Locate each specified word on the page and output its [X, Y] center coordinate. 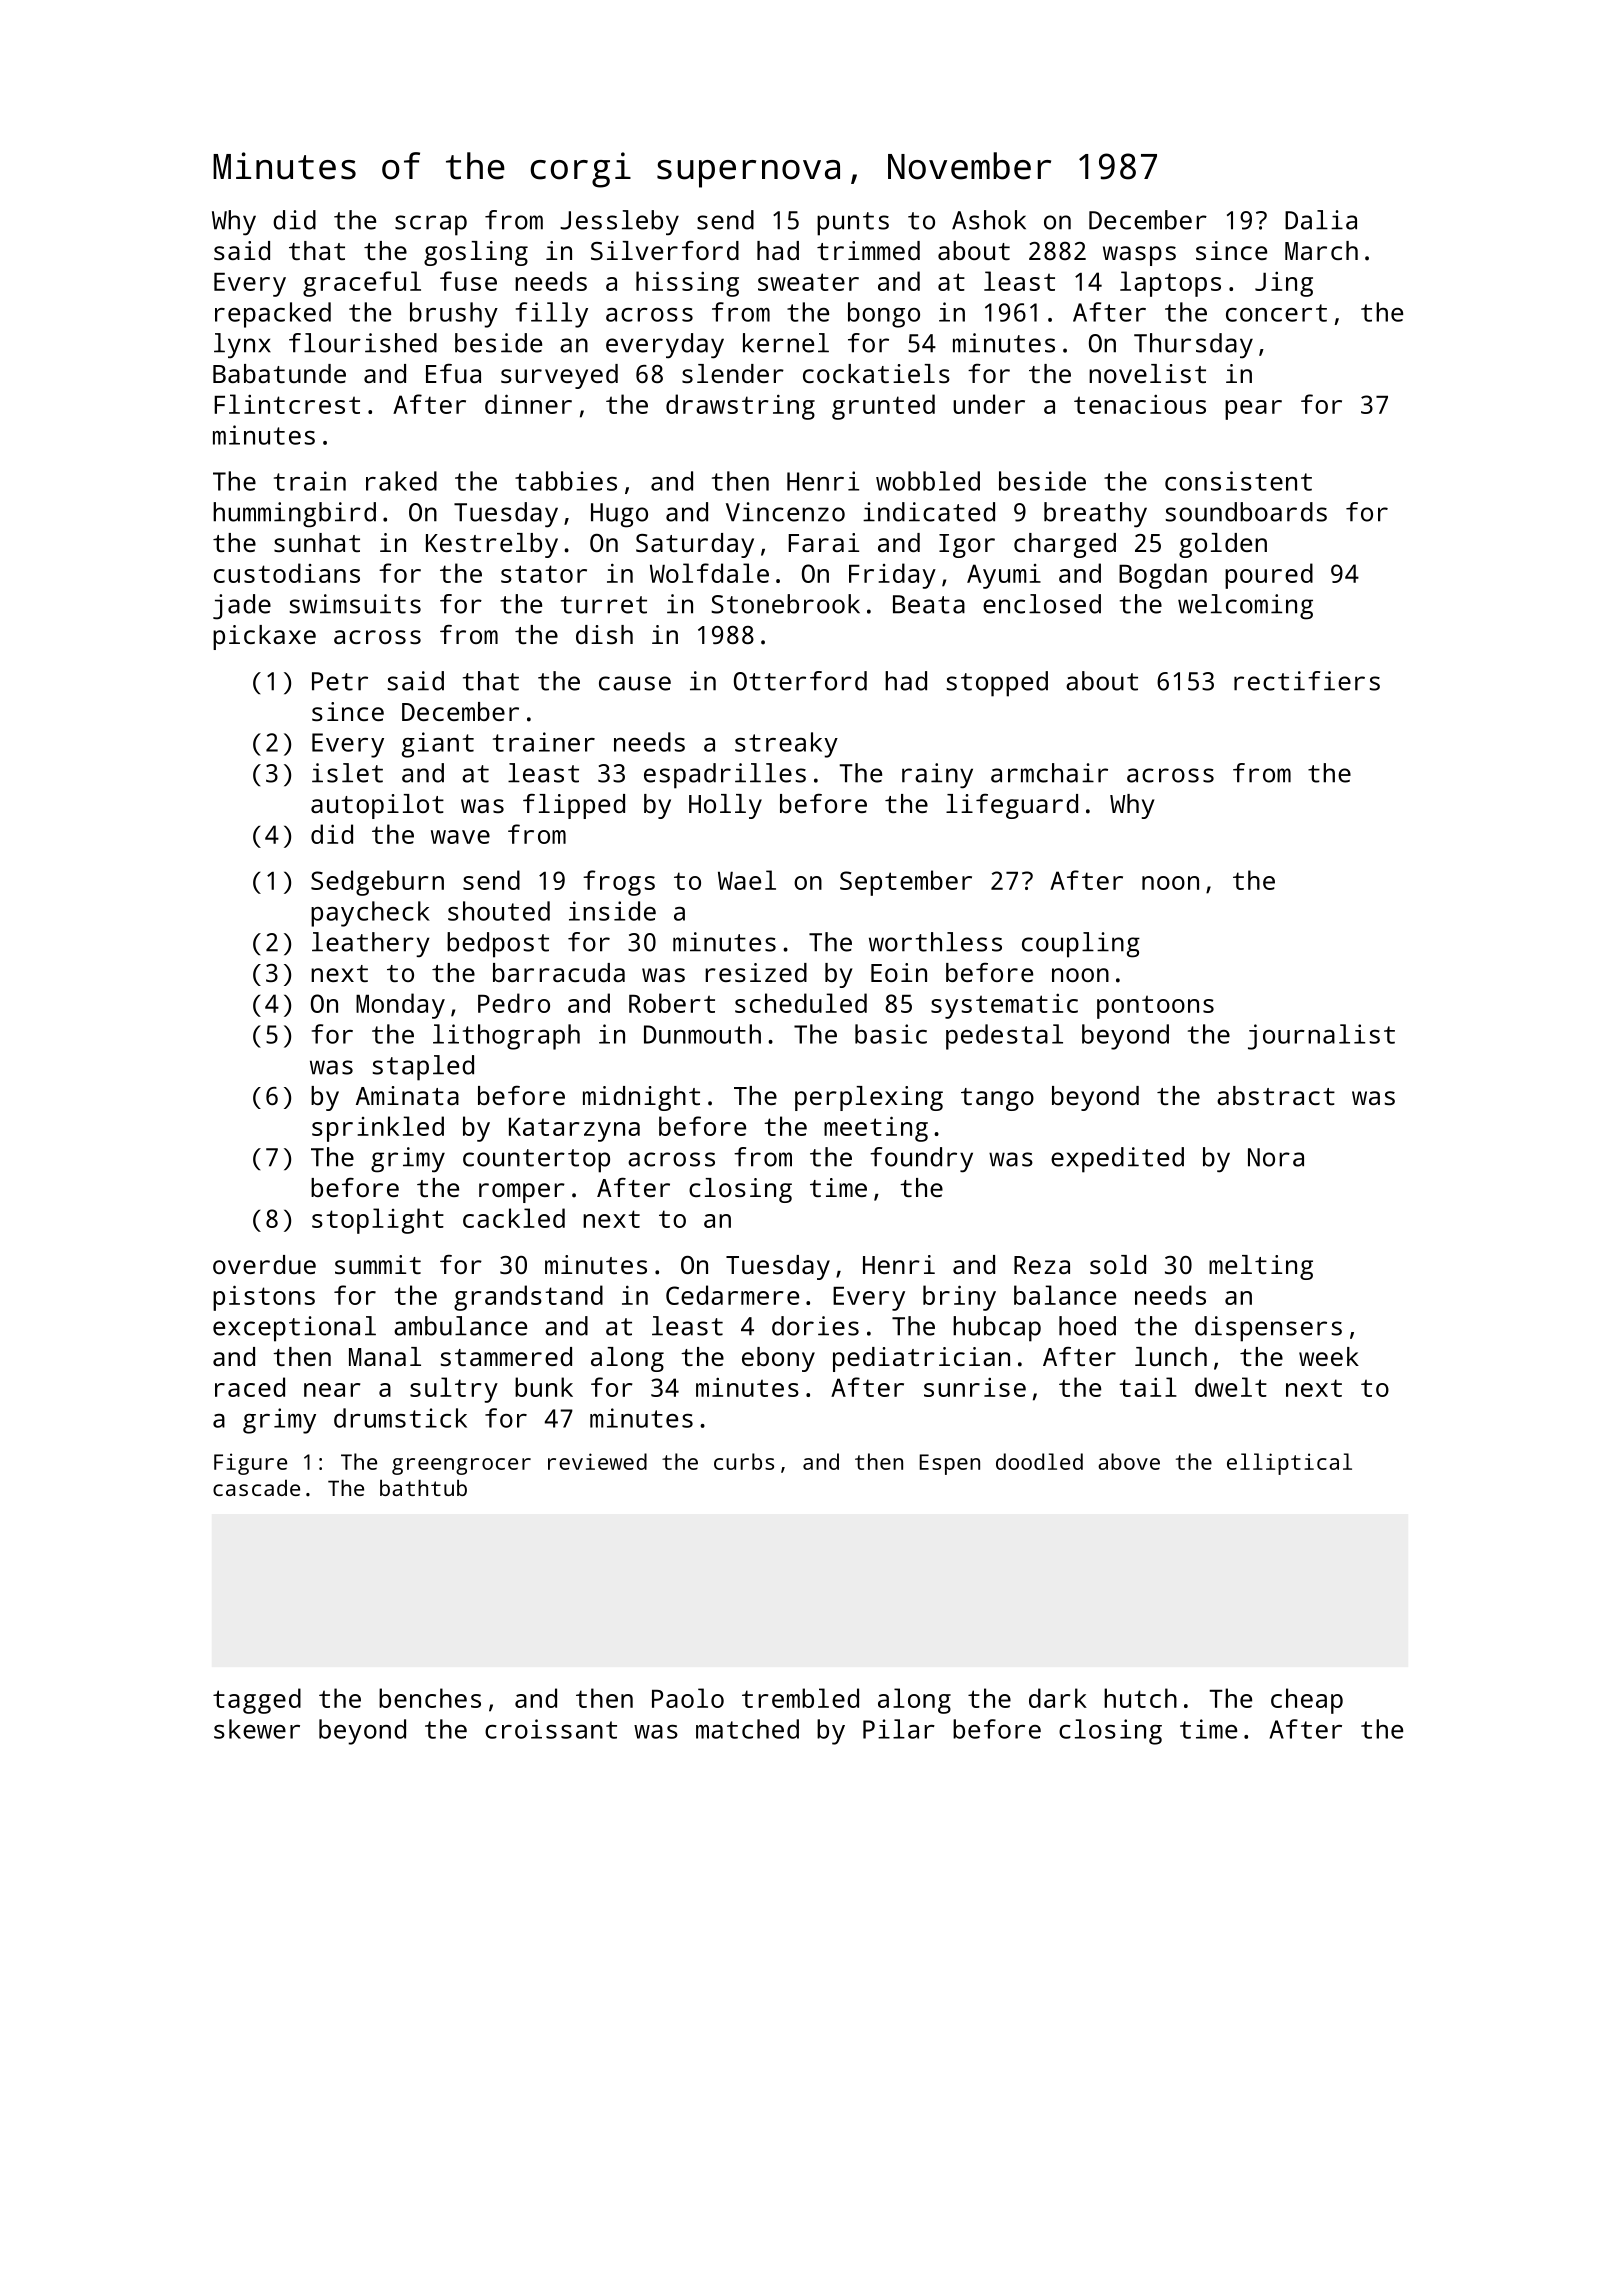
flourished [363, 343]
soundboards [1246, 512]
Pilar [899, 1729]
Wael [747, 880]
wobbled [928, 481]
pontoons [1155, 1007]
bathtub [423, 1487]
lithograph [506, 1037]
